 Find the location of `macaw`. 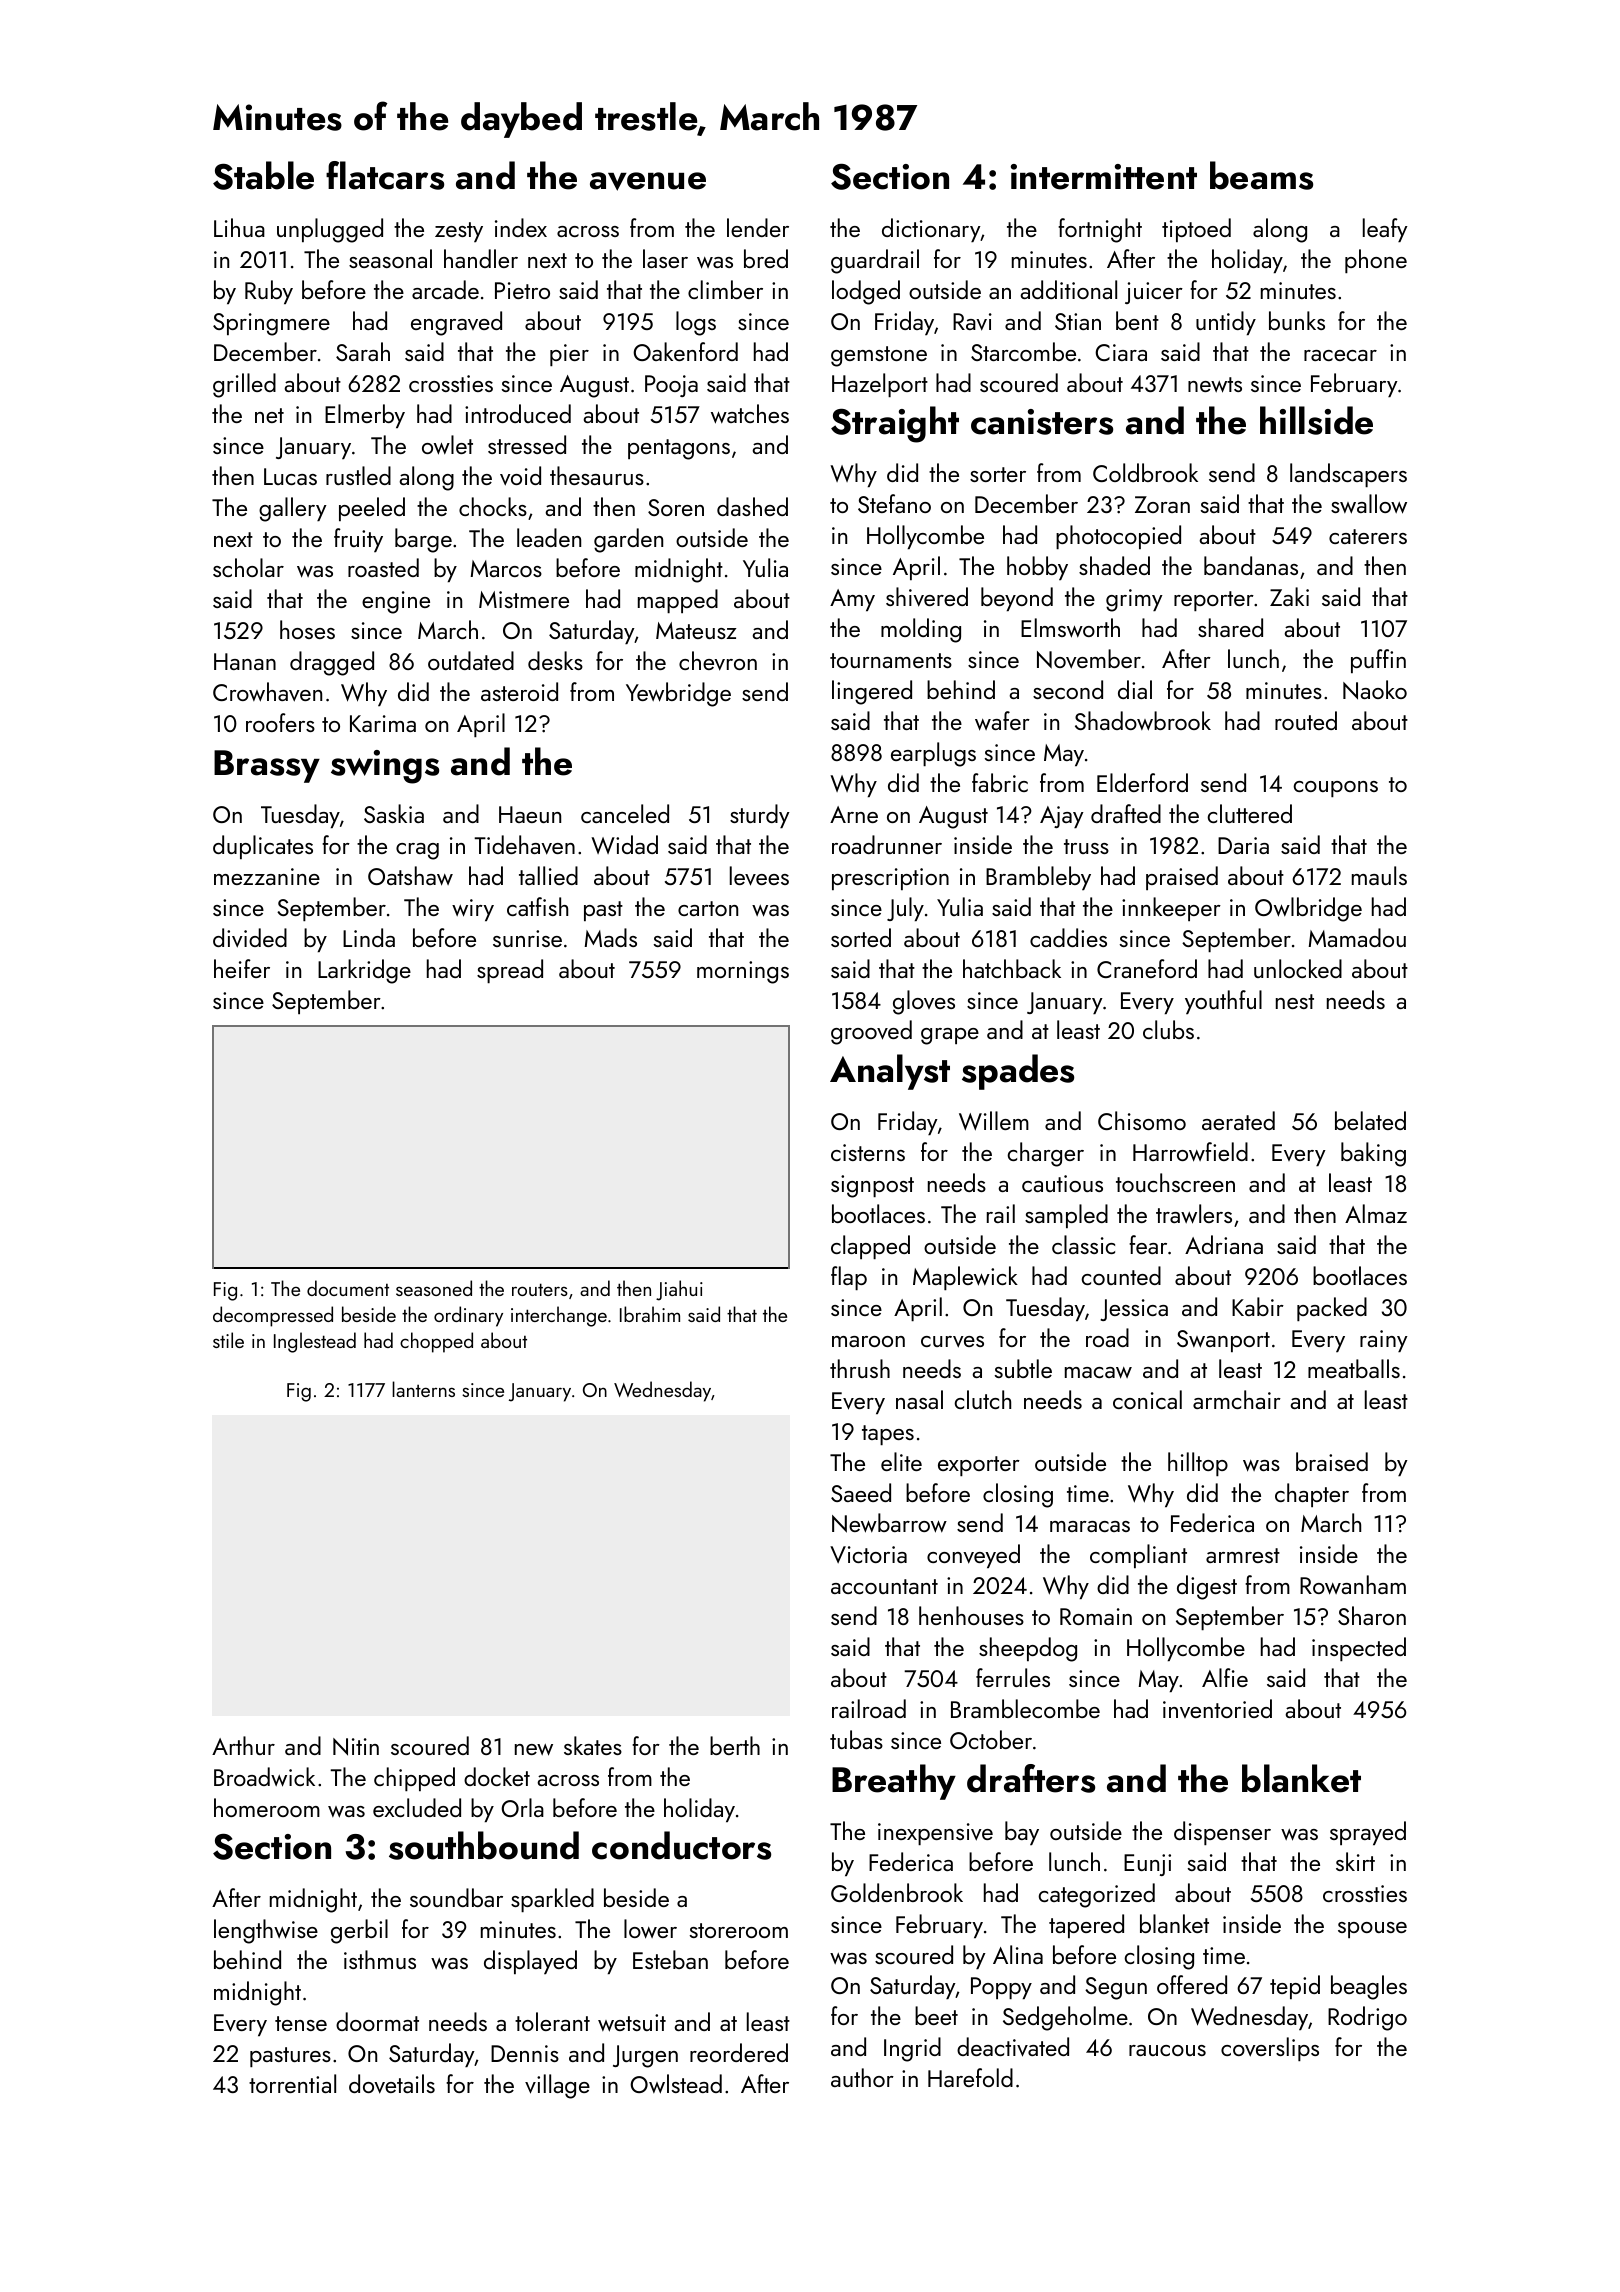

macaw is located at coordinates (1098, 1373).
